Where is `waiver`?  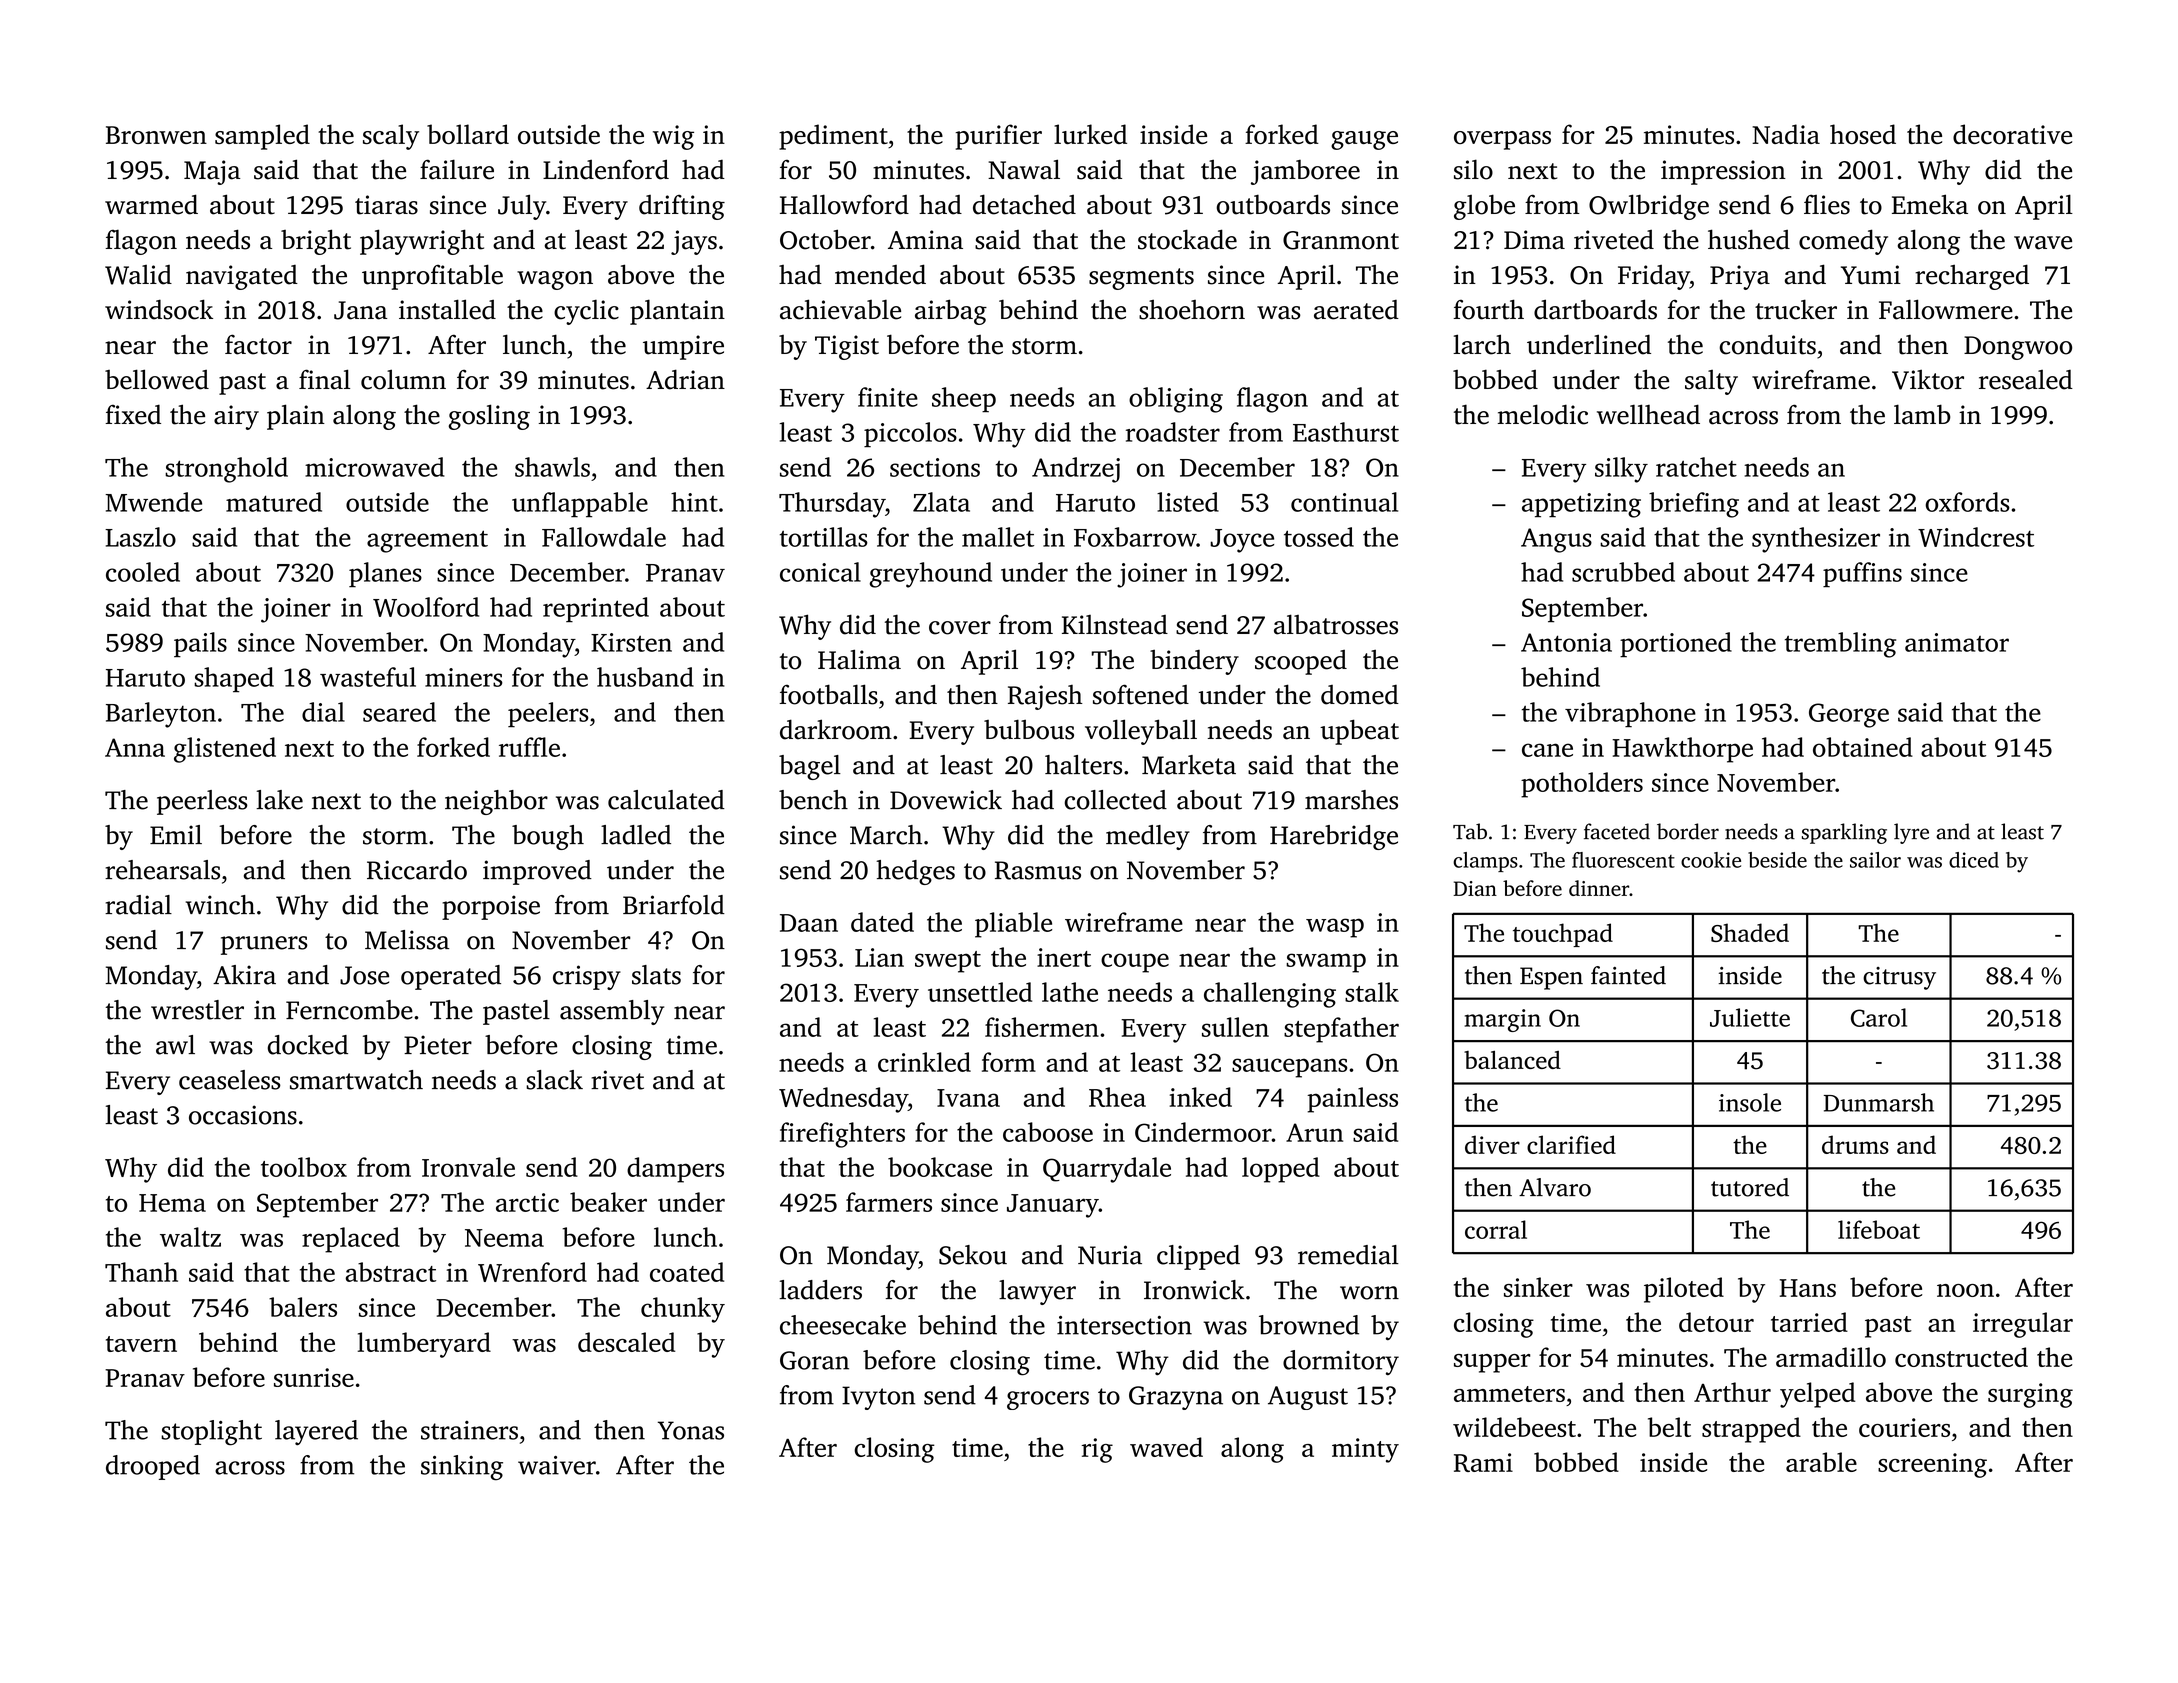
waiver is located at coordinates (557, 1465).
